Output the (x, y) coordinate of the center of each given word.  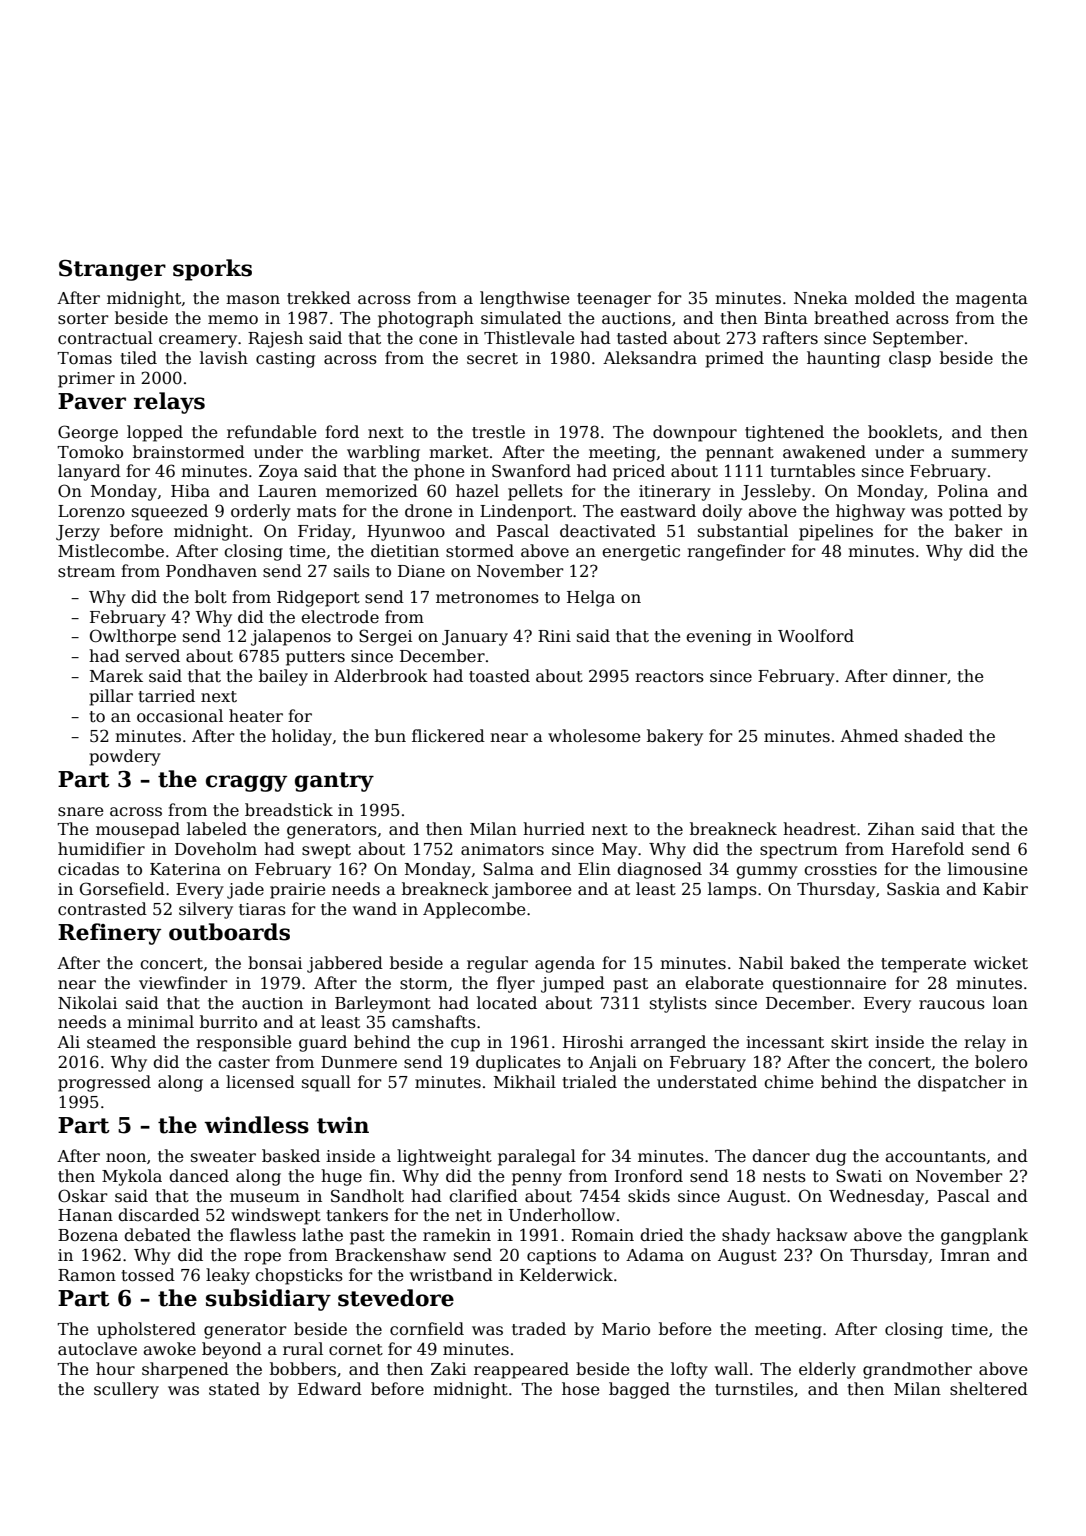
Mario (626, 1329)
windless (256, 1125)
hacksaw (812, 1235)
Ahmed (869, 736)
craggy (246, 783)
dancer (781, 1156)
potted (975, 512)
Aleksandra (650, 358)
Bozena (88, 1235)
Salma (508, 869)
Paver (92, 401)
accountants (935, 1157)
